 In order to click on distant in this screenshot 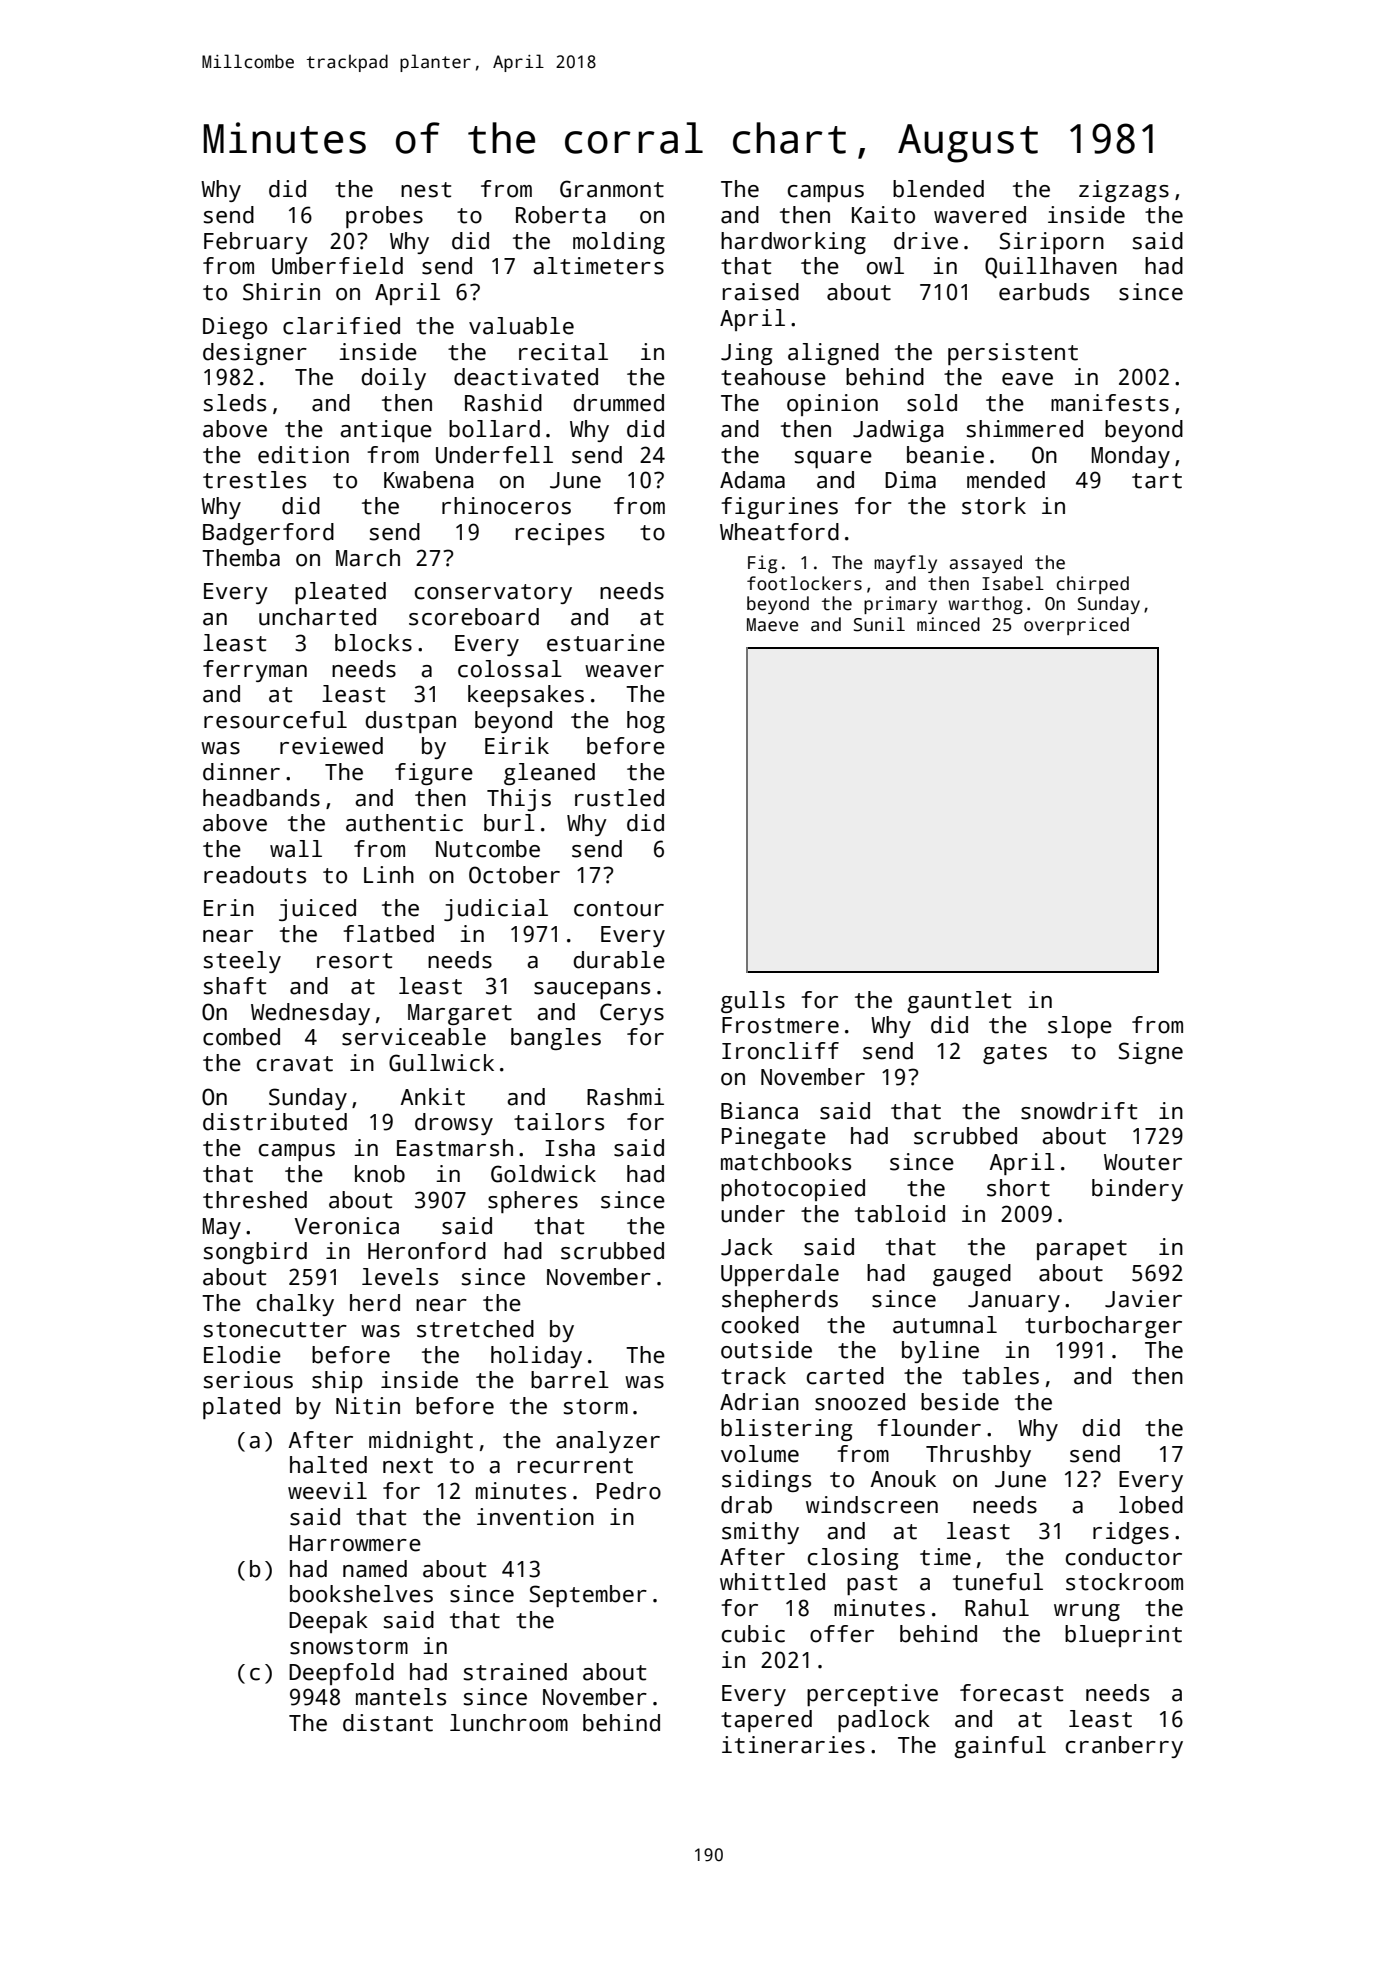, I will do `click(388, 1723)`.
